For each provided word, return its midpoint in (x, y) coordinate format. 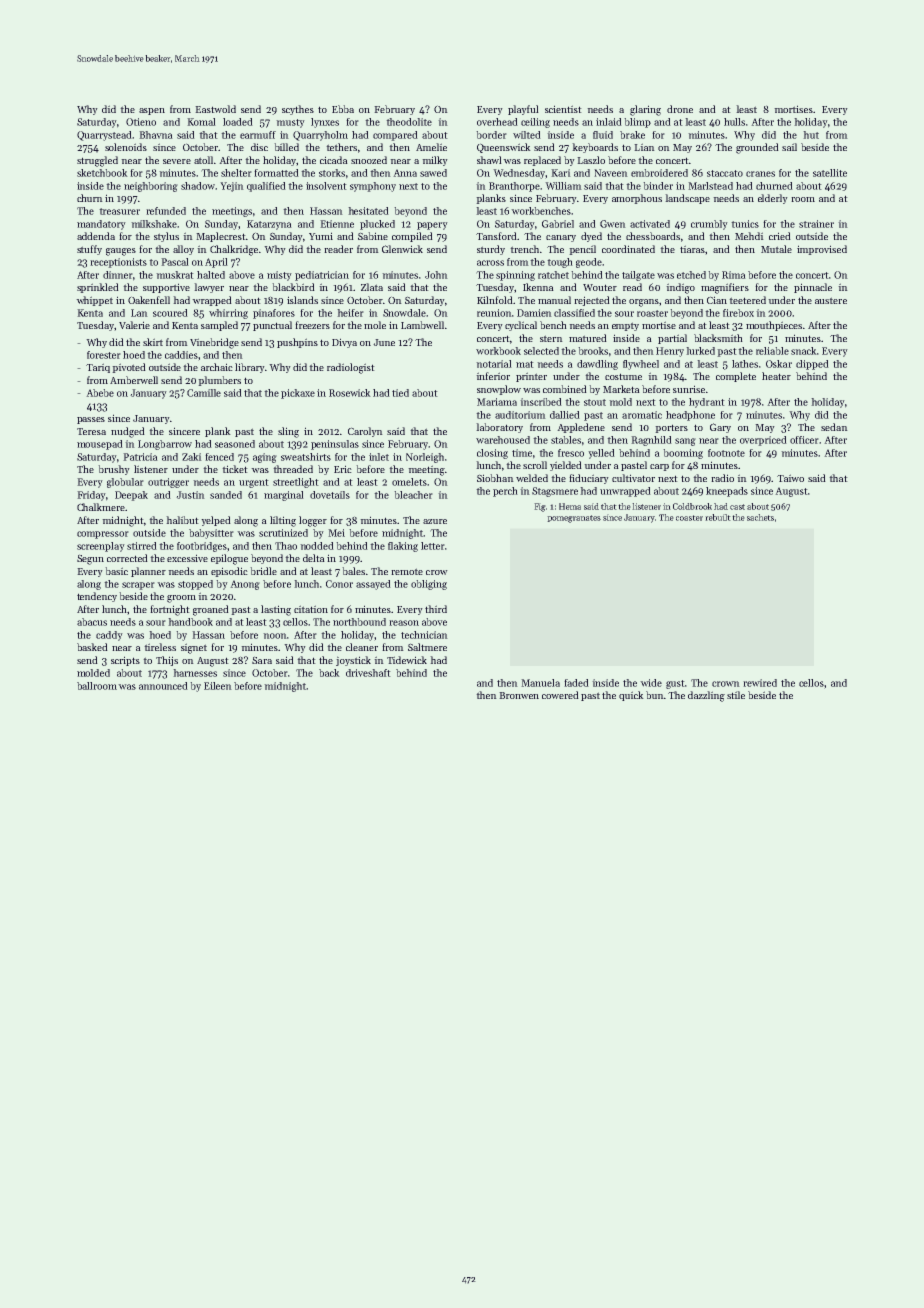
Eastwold (215, 109)
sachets (760, 517)
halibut (182, 520)
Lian (644, 147)
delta (314, 558)
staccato (725, 173)
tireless (160, 647)
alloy (183, 250)
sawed (433, 173)
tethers (341, 147)
